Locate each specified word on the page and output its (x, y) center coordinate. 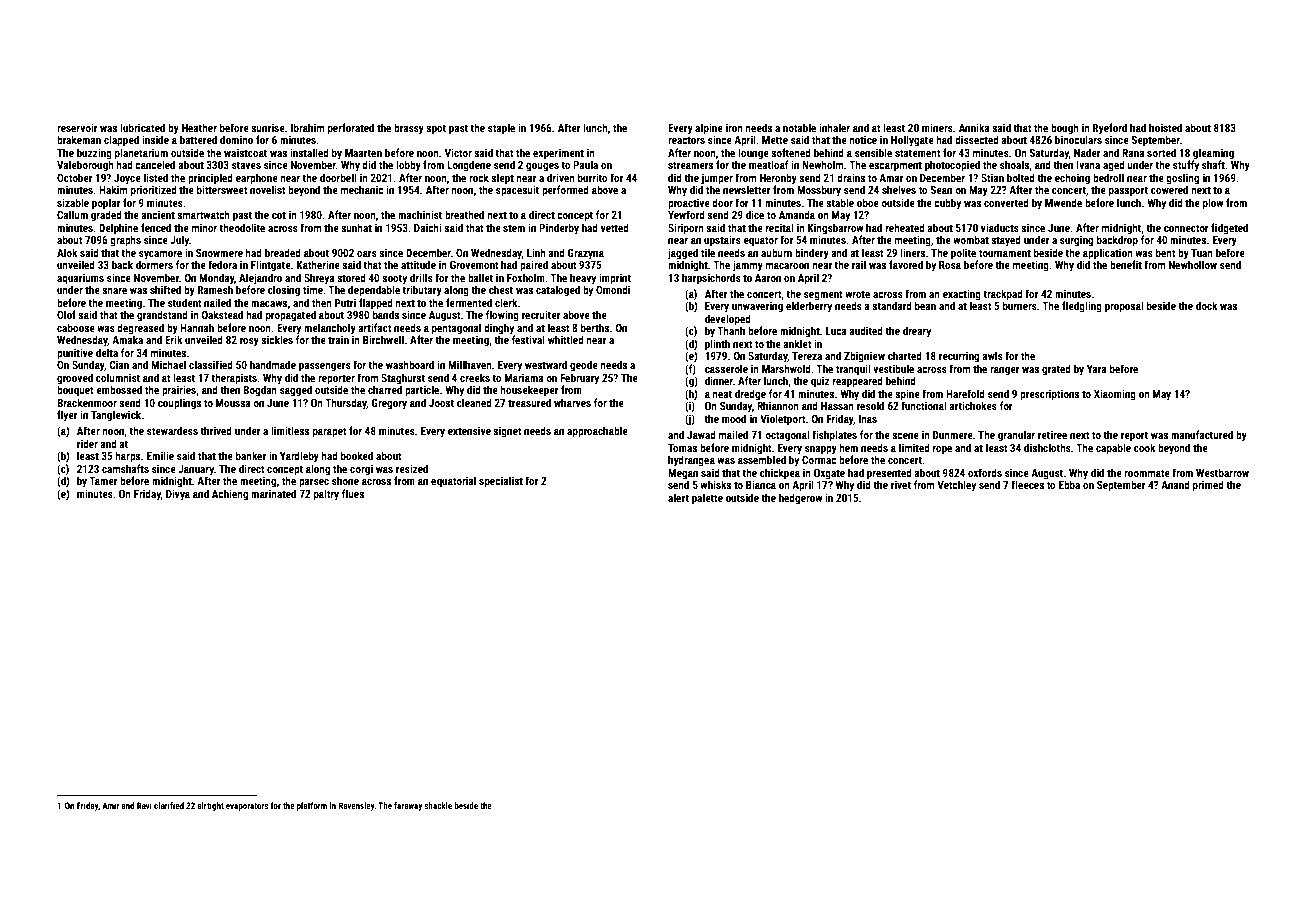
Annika (974, 127)
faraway (408, 806)
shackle (438, 805)
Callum (72, 214)
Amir (110, 805)
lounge (753, 154)
